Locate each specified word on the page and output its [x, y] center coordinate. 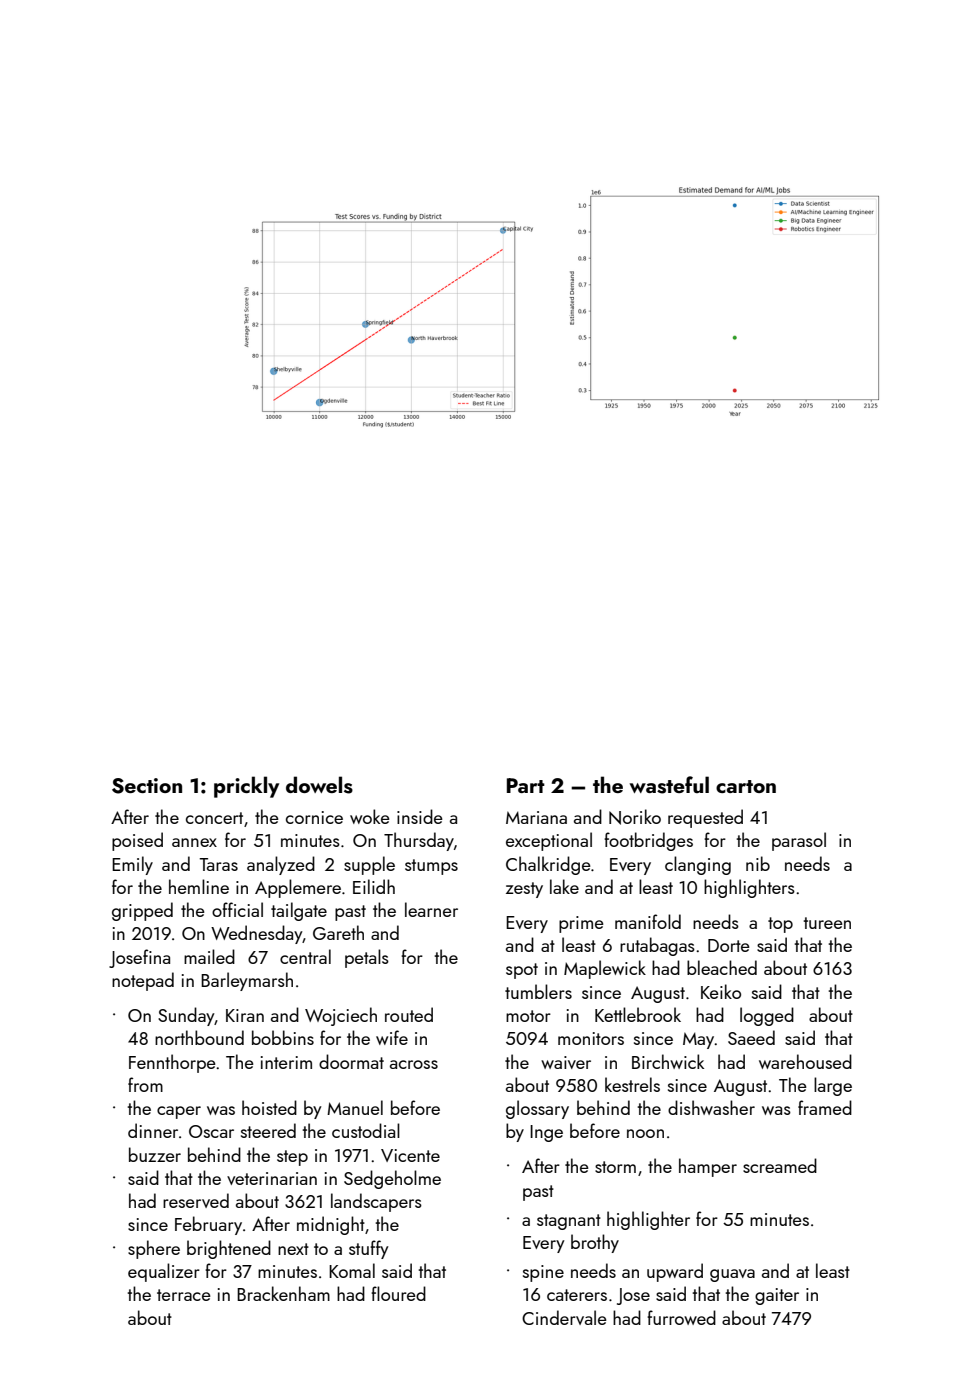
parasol [799, 841]
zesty [524, 890]
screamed [780, 1165]
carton [746, 786]
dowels [319, 785]
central [305, 956]
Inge [546, 1133]
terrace [184, 1295]
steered [268, 1130]
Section [147, 786]
